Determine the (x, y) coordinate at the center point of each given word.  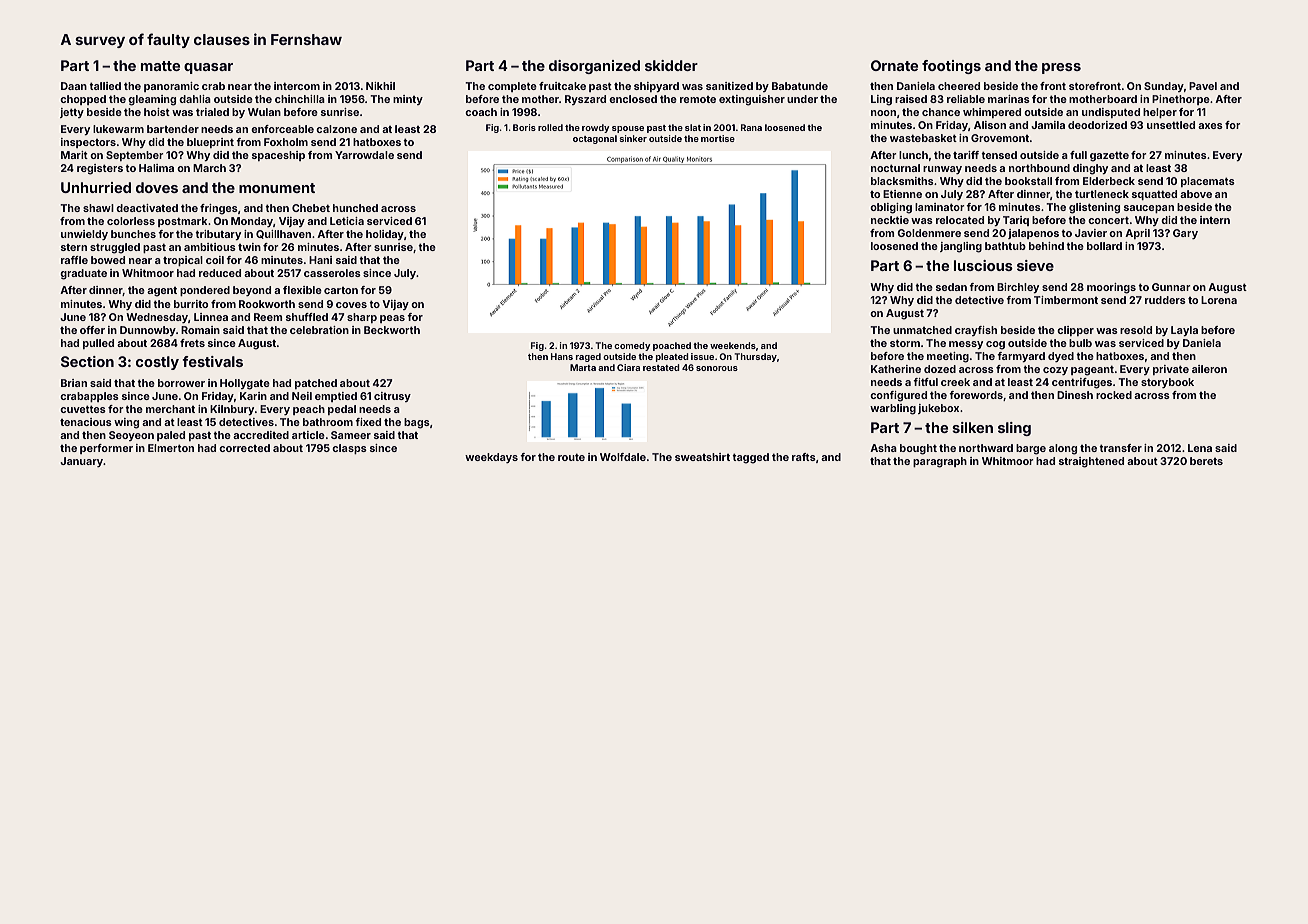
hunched (355, 208)
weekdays (491, 458)
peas (392, 319)
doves (157, 187)
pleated (672, 357)
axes (1210, 126)
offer (92, 330)
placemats (1208, 182)
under (802, 99)
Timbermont (1066, 300)
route (571, 457)
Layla (1184, 331)
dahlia (195, 99)
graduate (83, 274)
